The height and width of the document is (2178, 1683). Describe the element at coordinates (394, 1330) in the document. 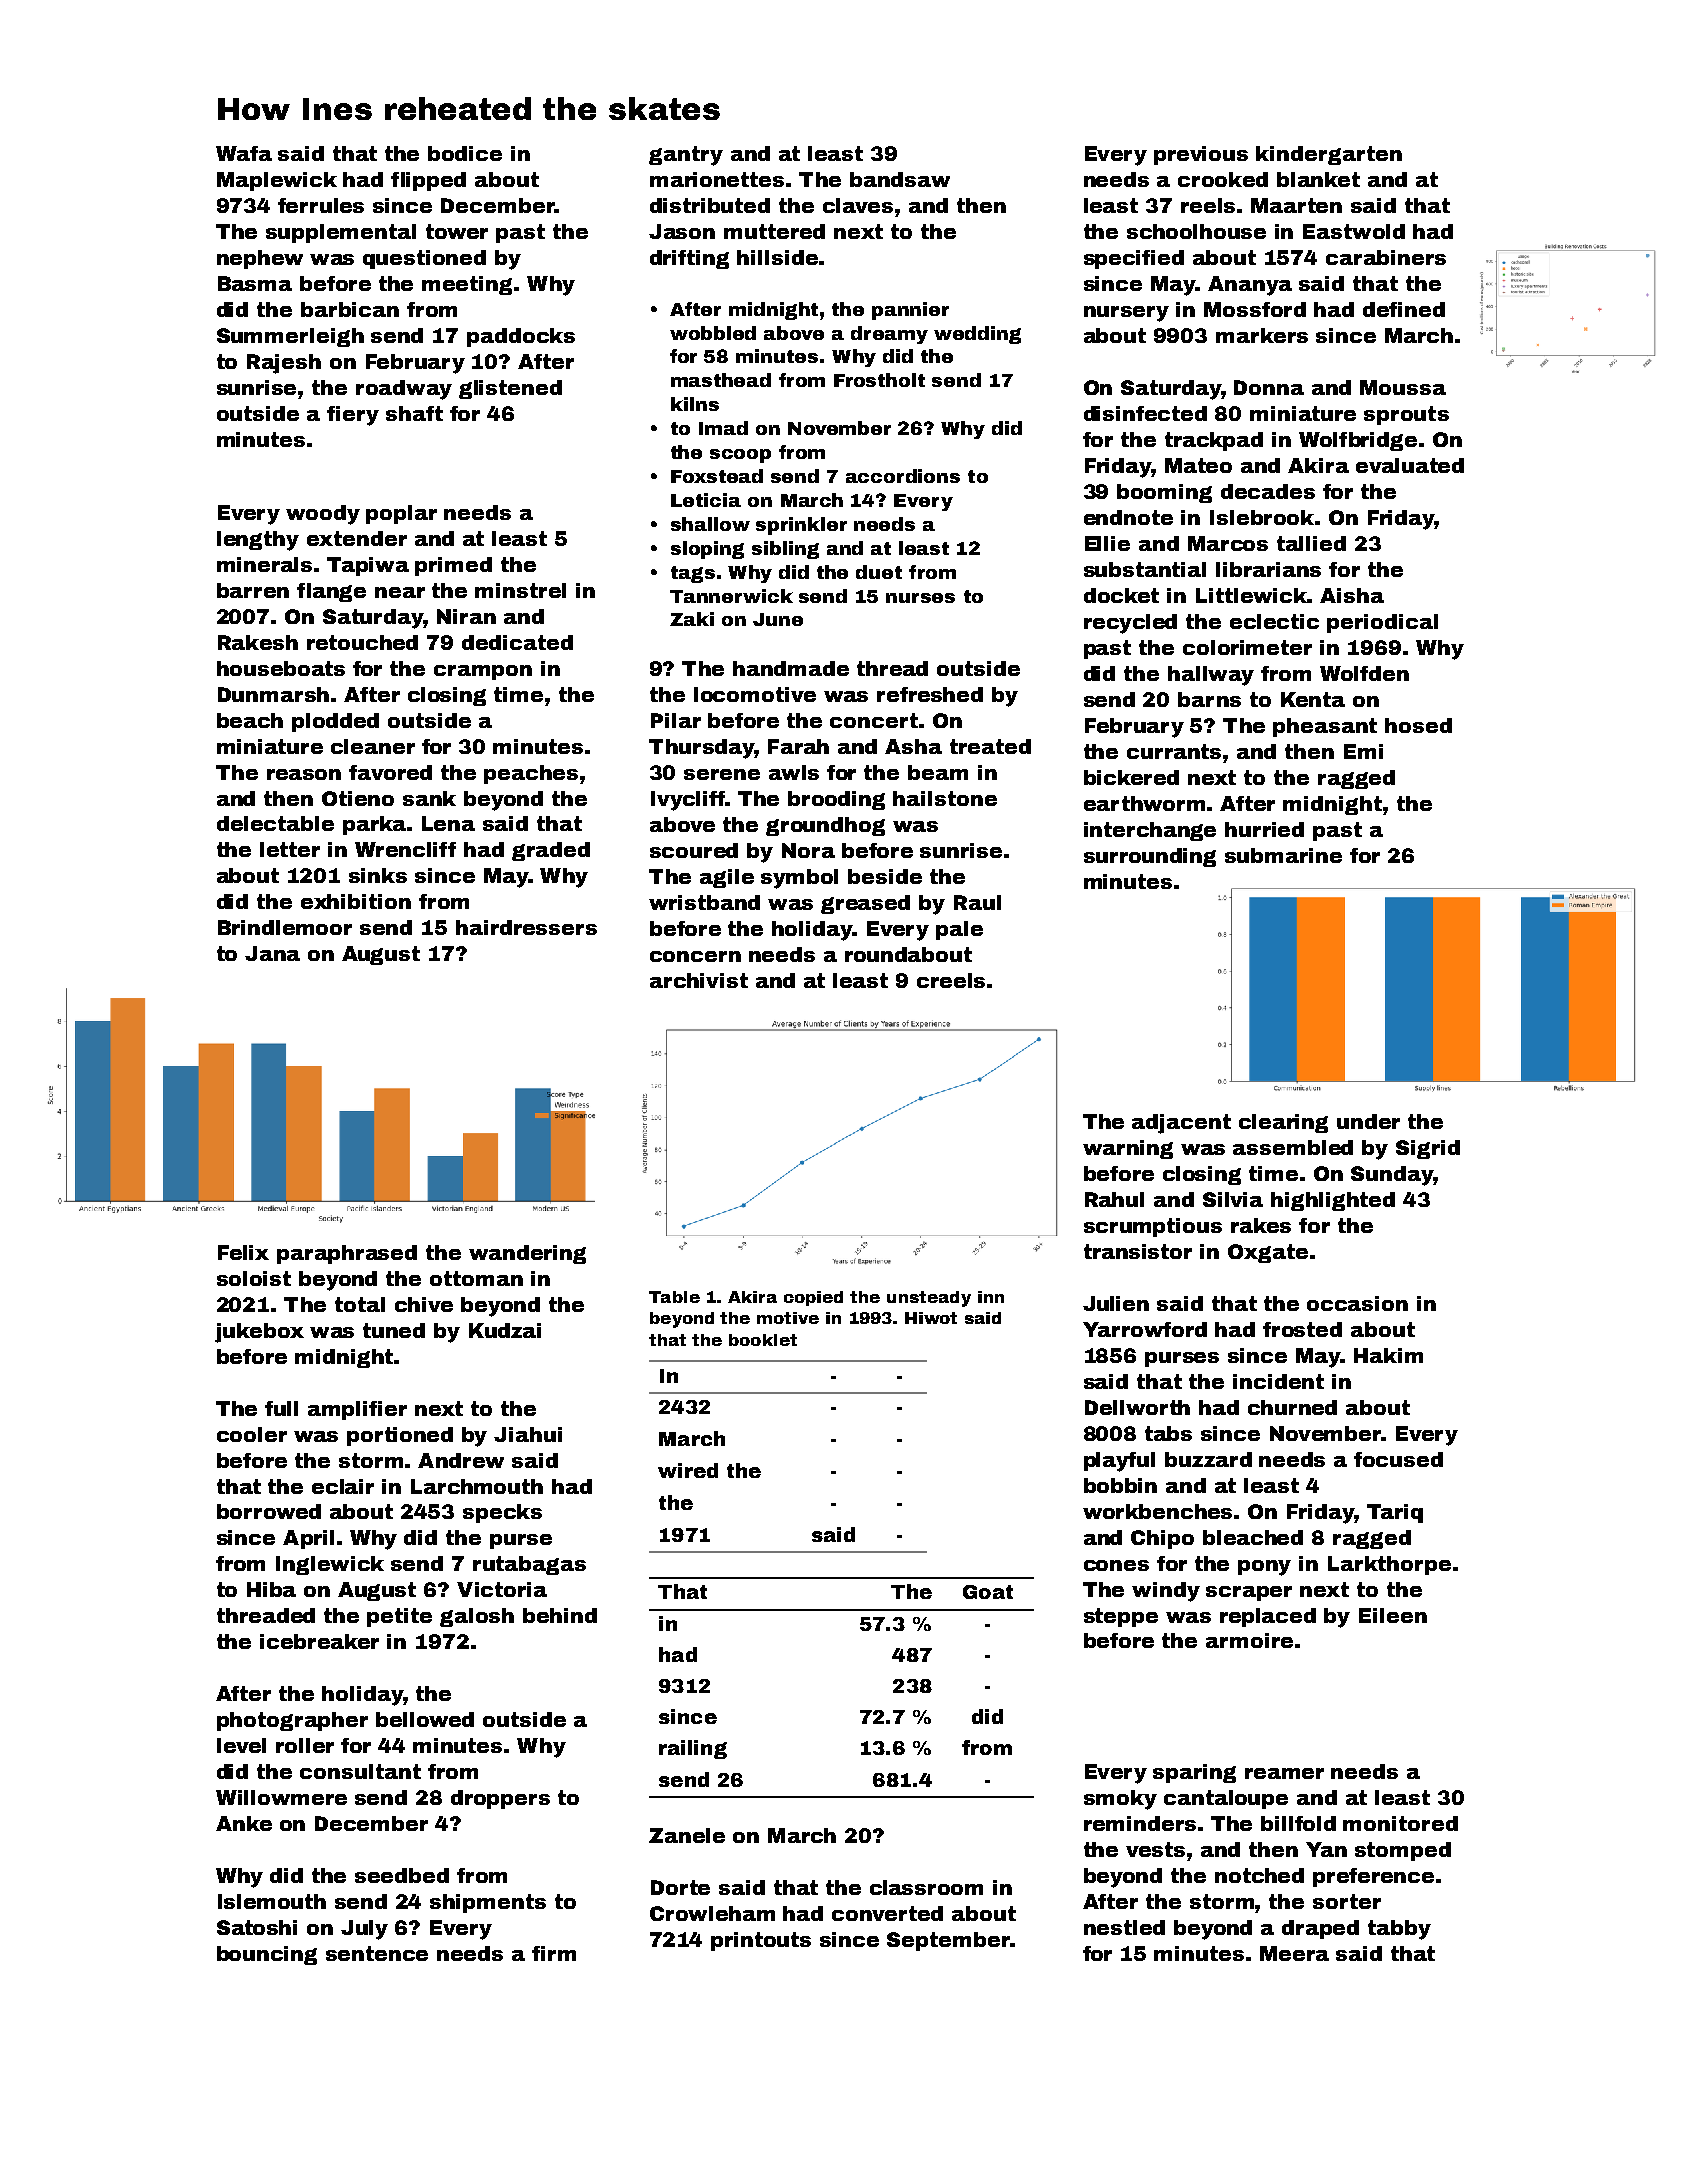

I see `tuned` at that location.
